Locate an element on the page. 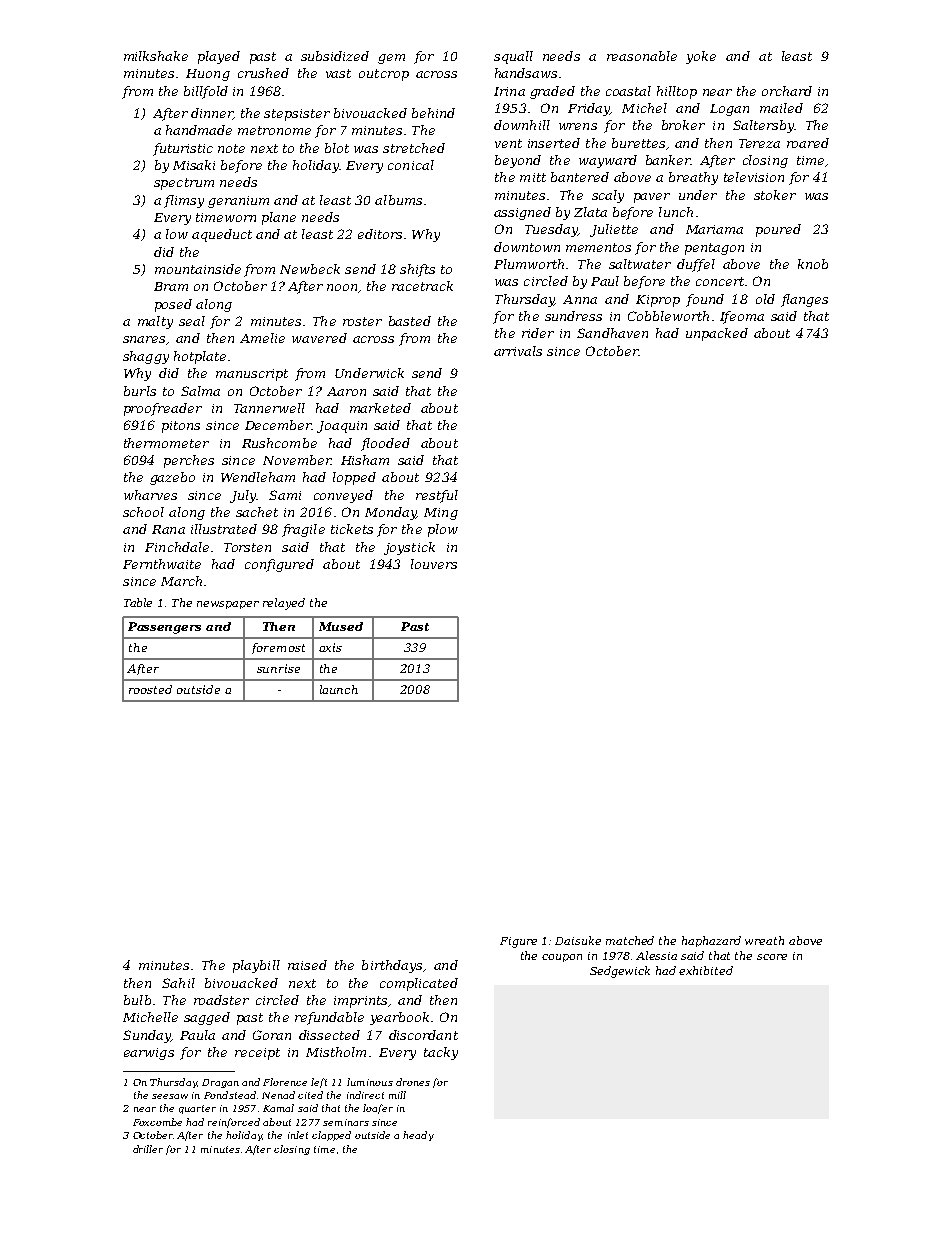 The width and height of the document is (952, 1233). birthdays is located at coordinates (392, 966).
